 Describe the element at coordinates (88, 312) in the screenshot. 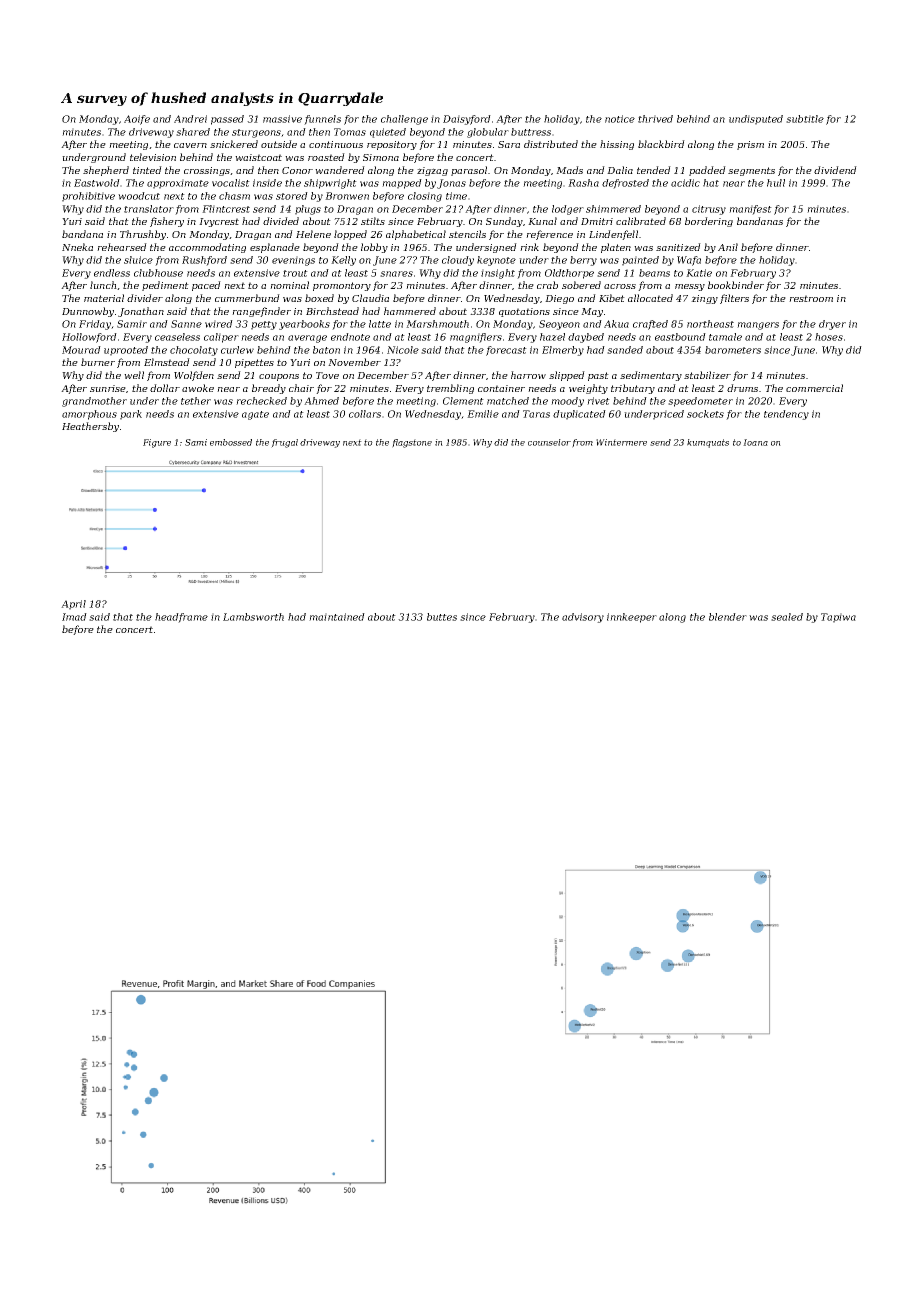

I see `Dunnowby` at that location.
